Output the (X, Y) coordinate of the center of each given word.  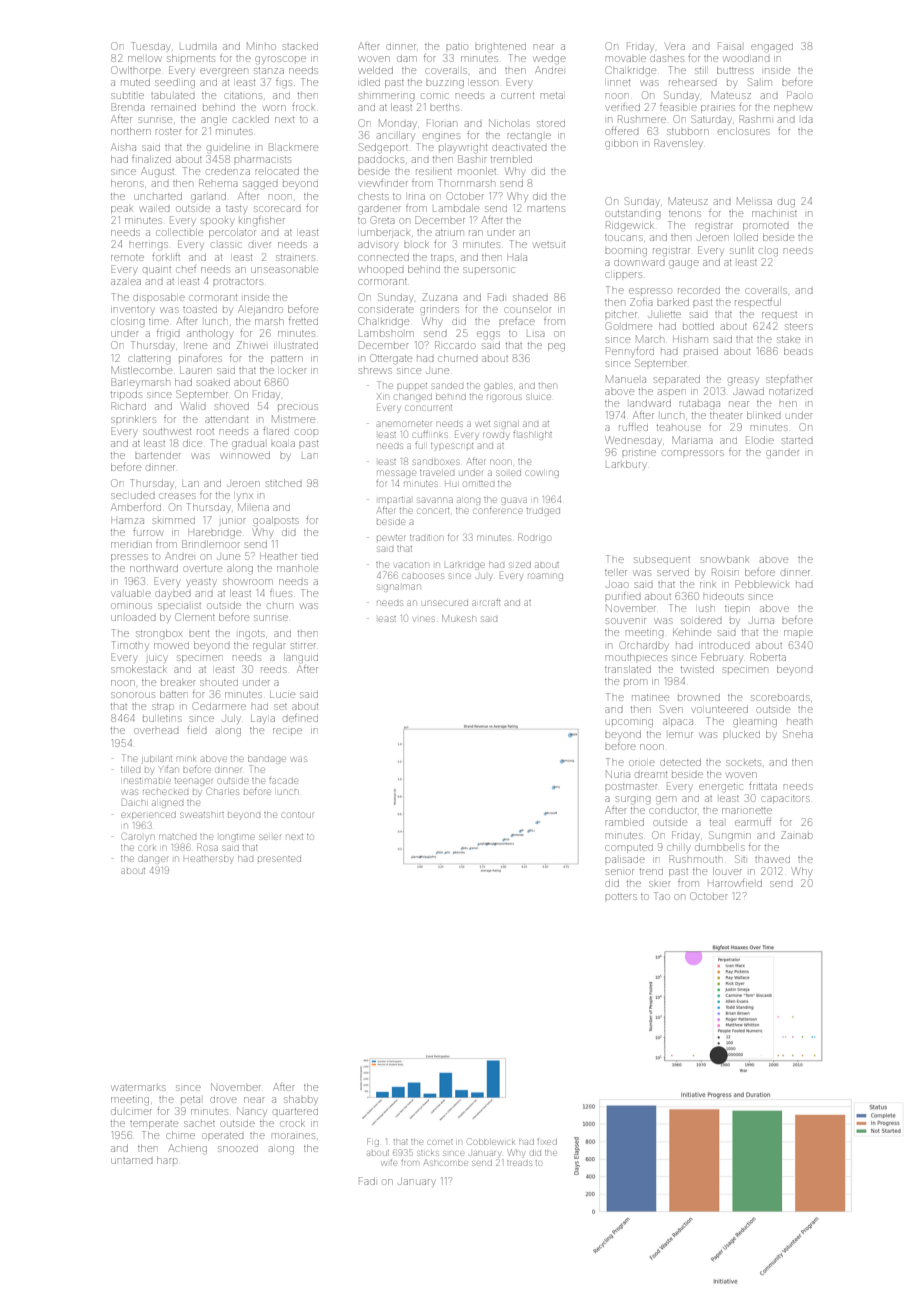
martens (546, 209)
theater (726, 415)
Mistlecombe (141, 370)
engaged (772, 48)
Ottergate (391, 359)
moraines (293, 1136)
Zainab (797, 835)
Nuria (618, 774)
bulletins (162, 719)
